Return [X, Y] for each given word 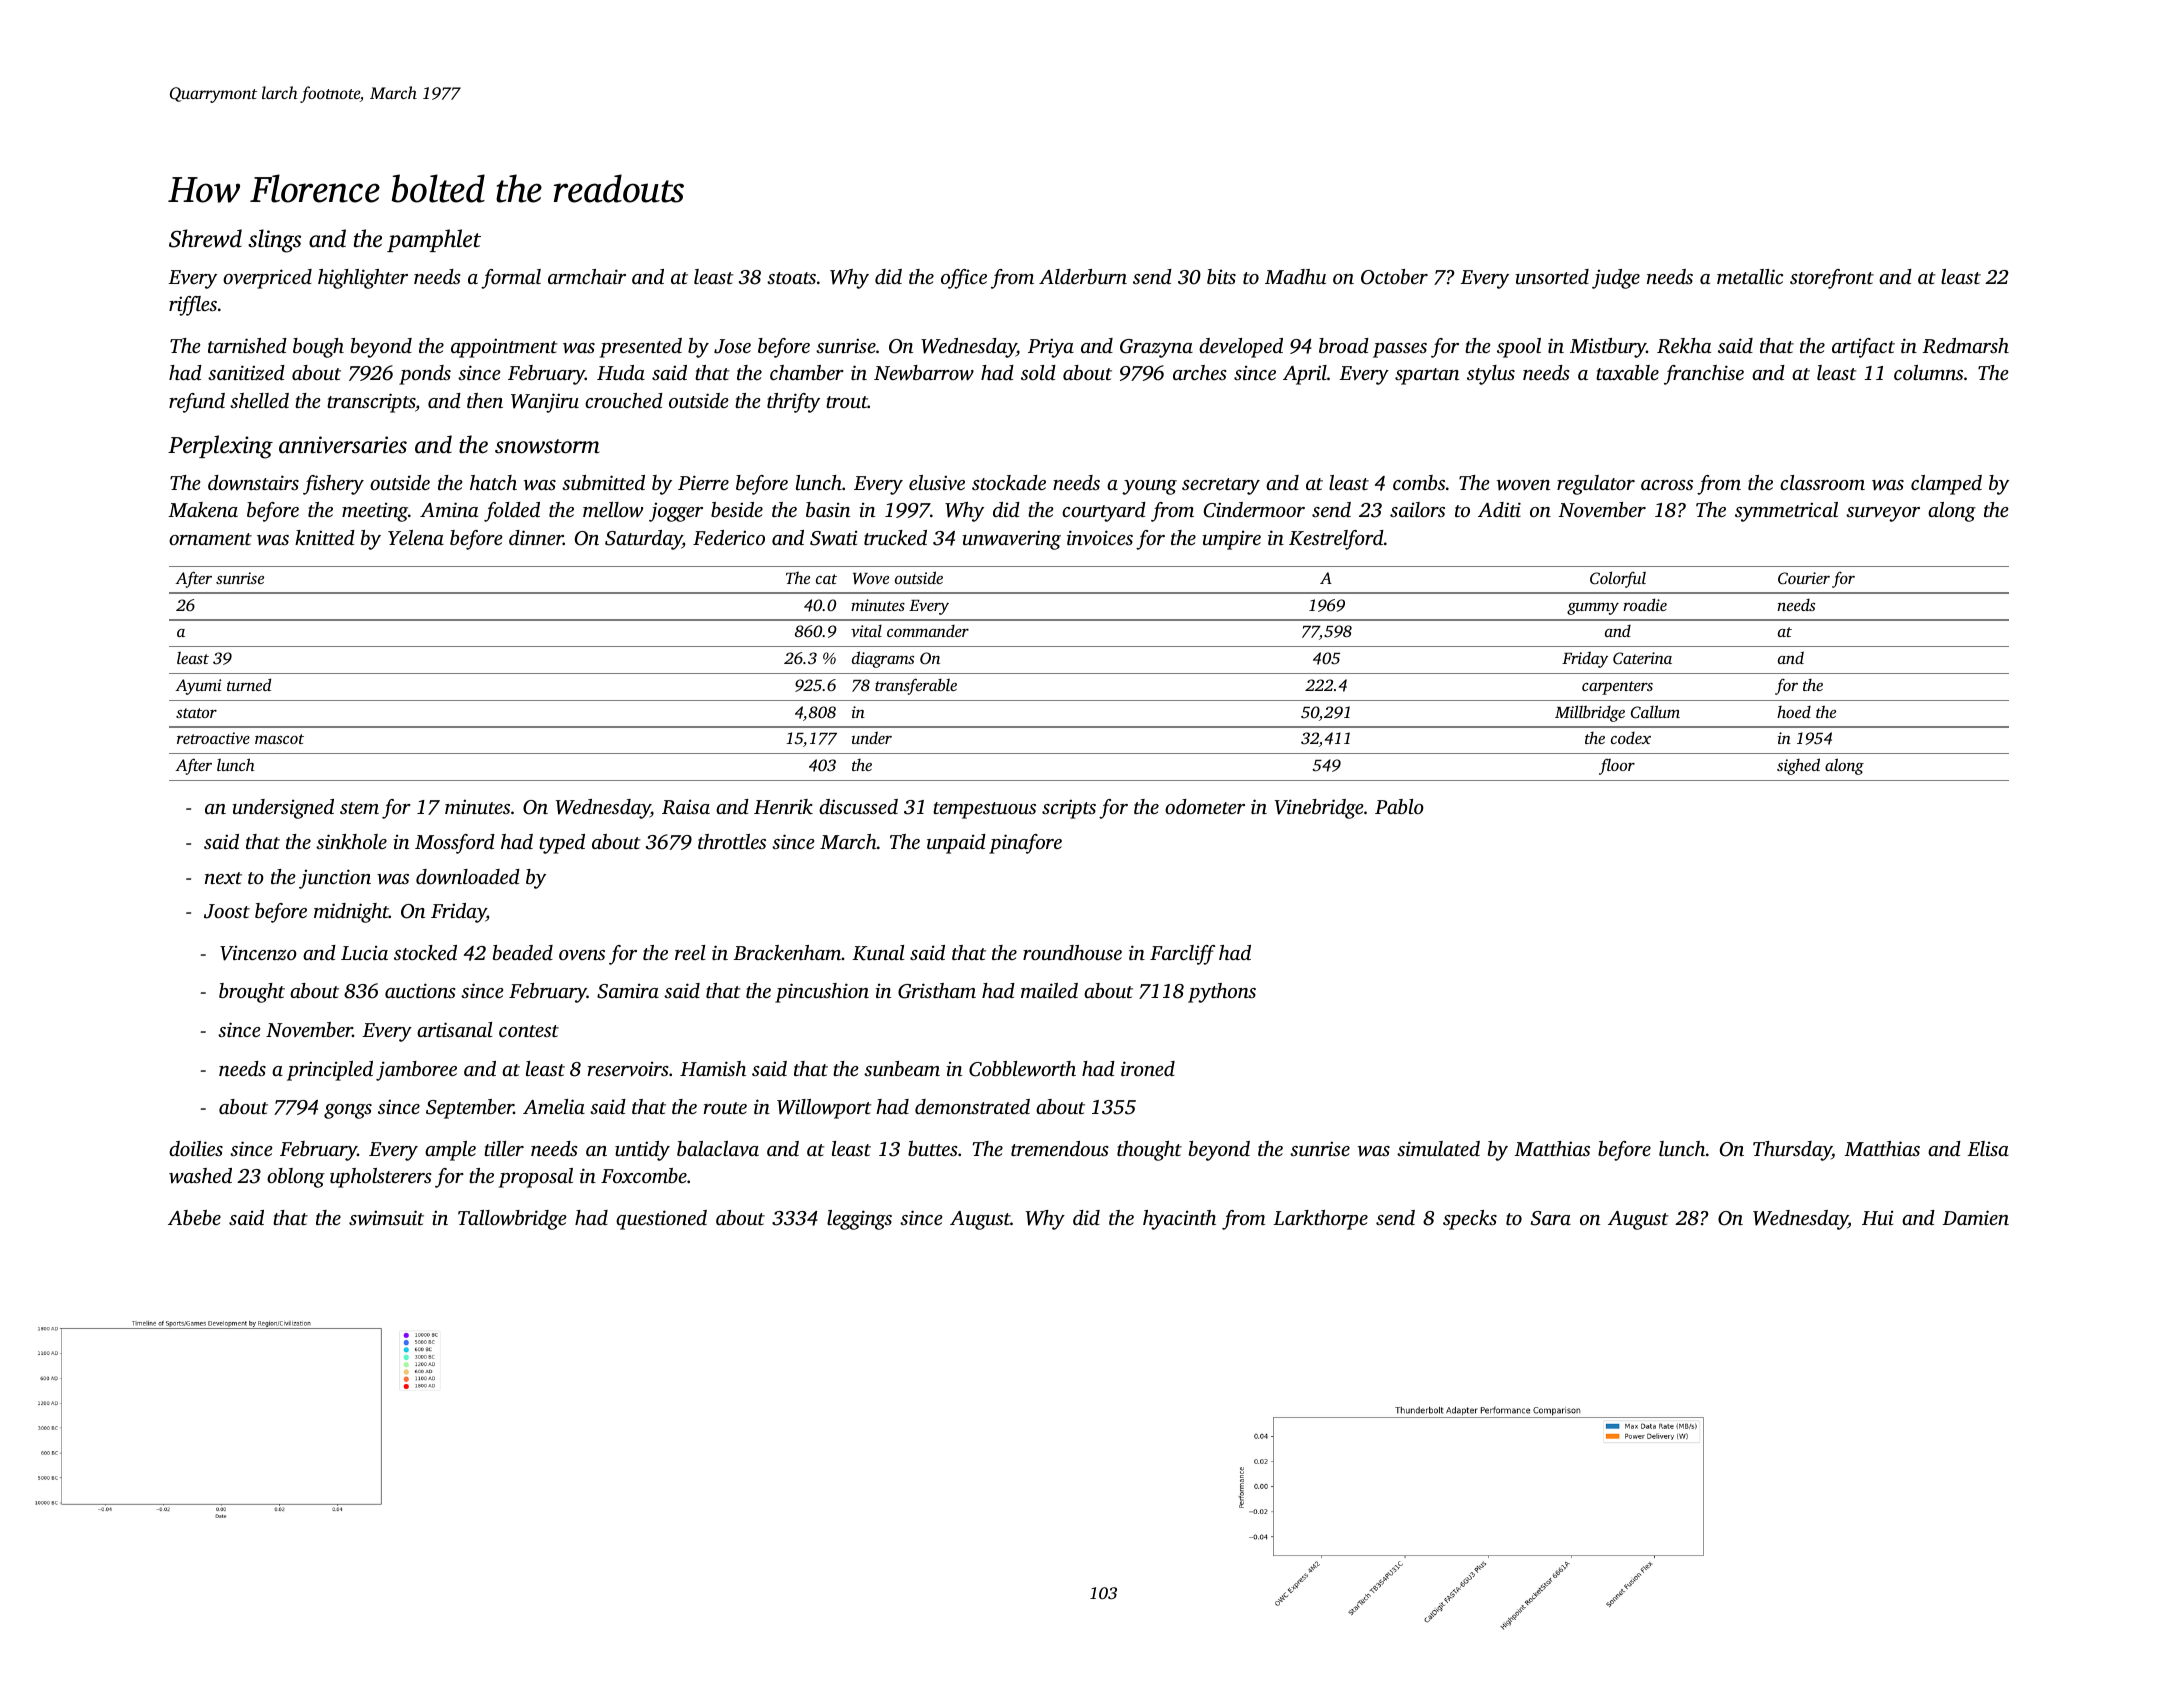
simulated [1438, 1148]
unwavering [1011, 540]
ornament [210, 539]
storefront [1832, 279]
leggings [859, 1220]
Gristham [937, 991]
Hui [1877, 1217]
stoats [791, 278]
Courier [1804, 578]
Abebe [194, 1217]
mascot [279, 739]
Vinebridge [1319, 809]
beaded [523, 952]
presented [641, 348]
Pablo [1399, 806]
